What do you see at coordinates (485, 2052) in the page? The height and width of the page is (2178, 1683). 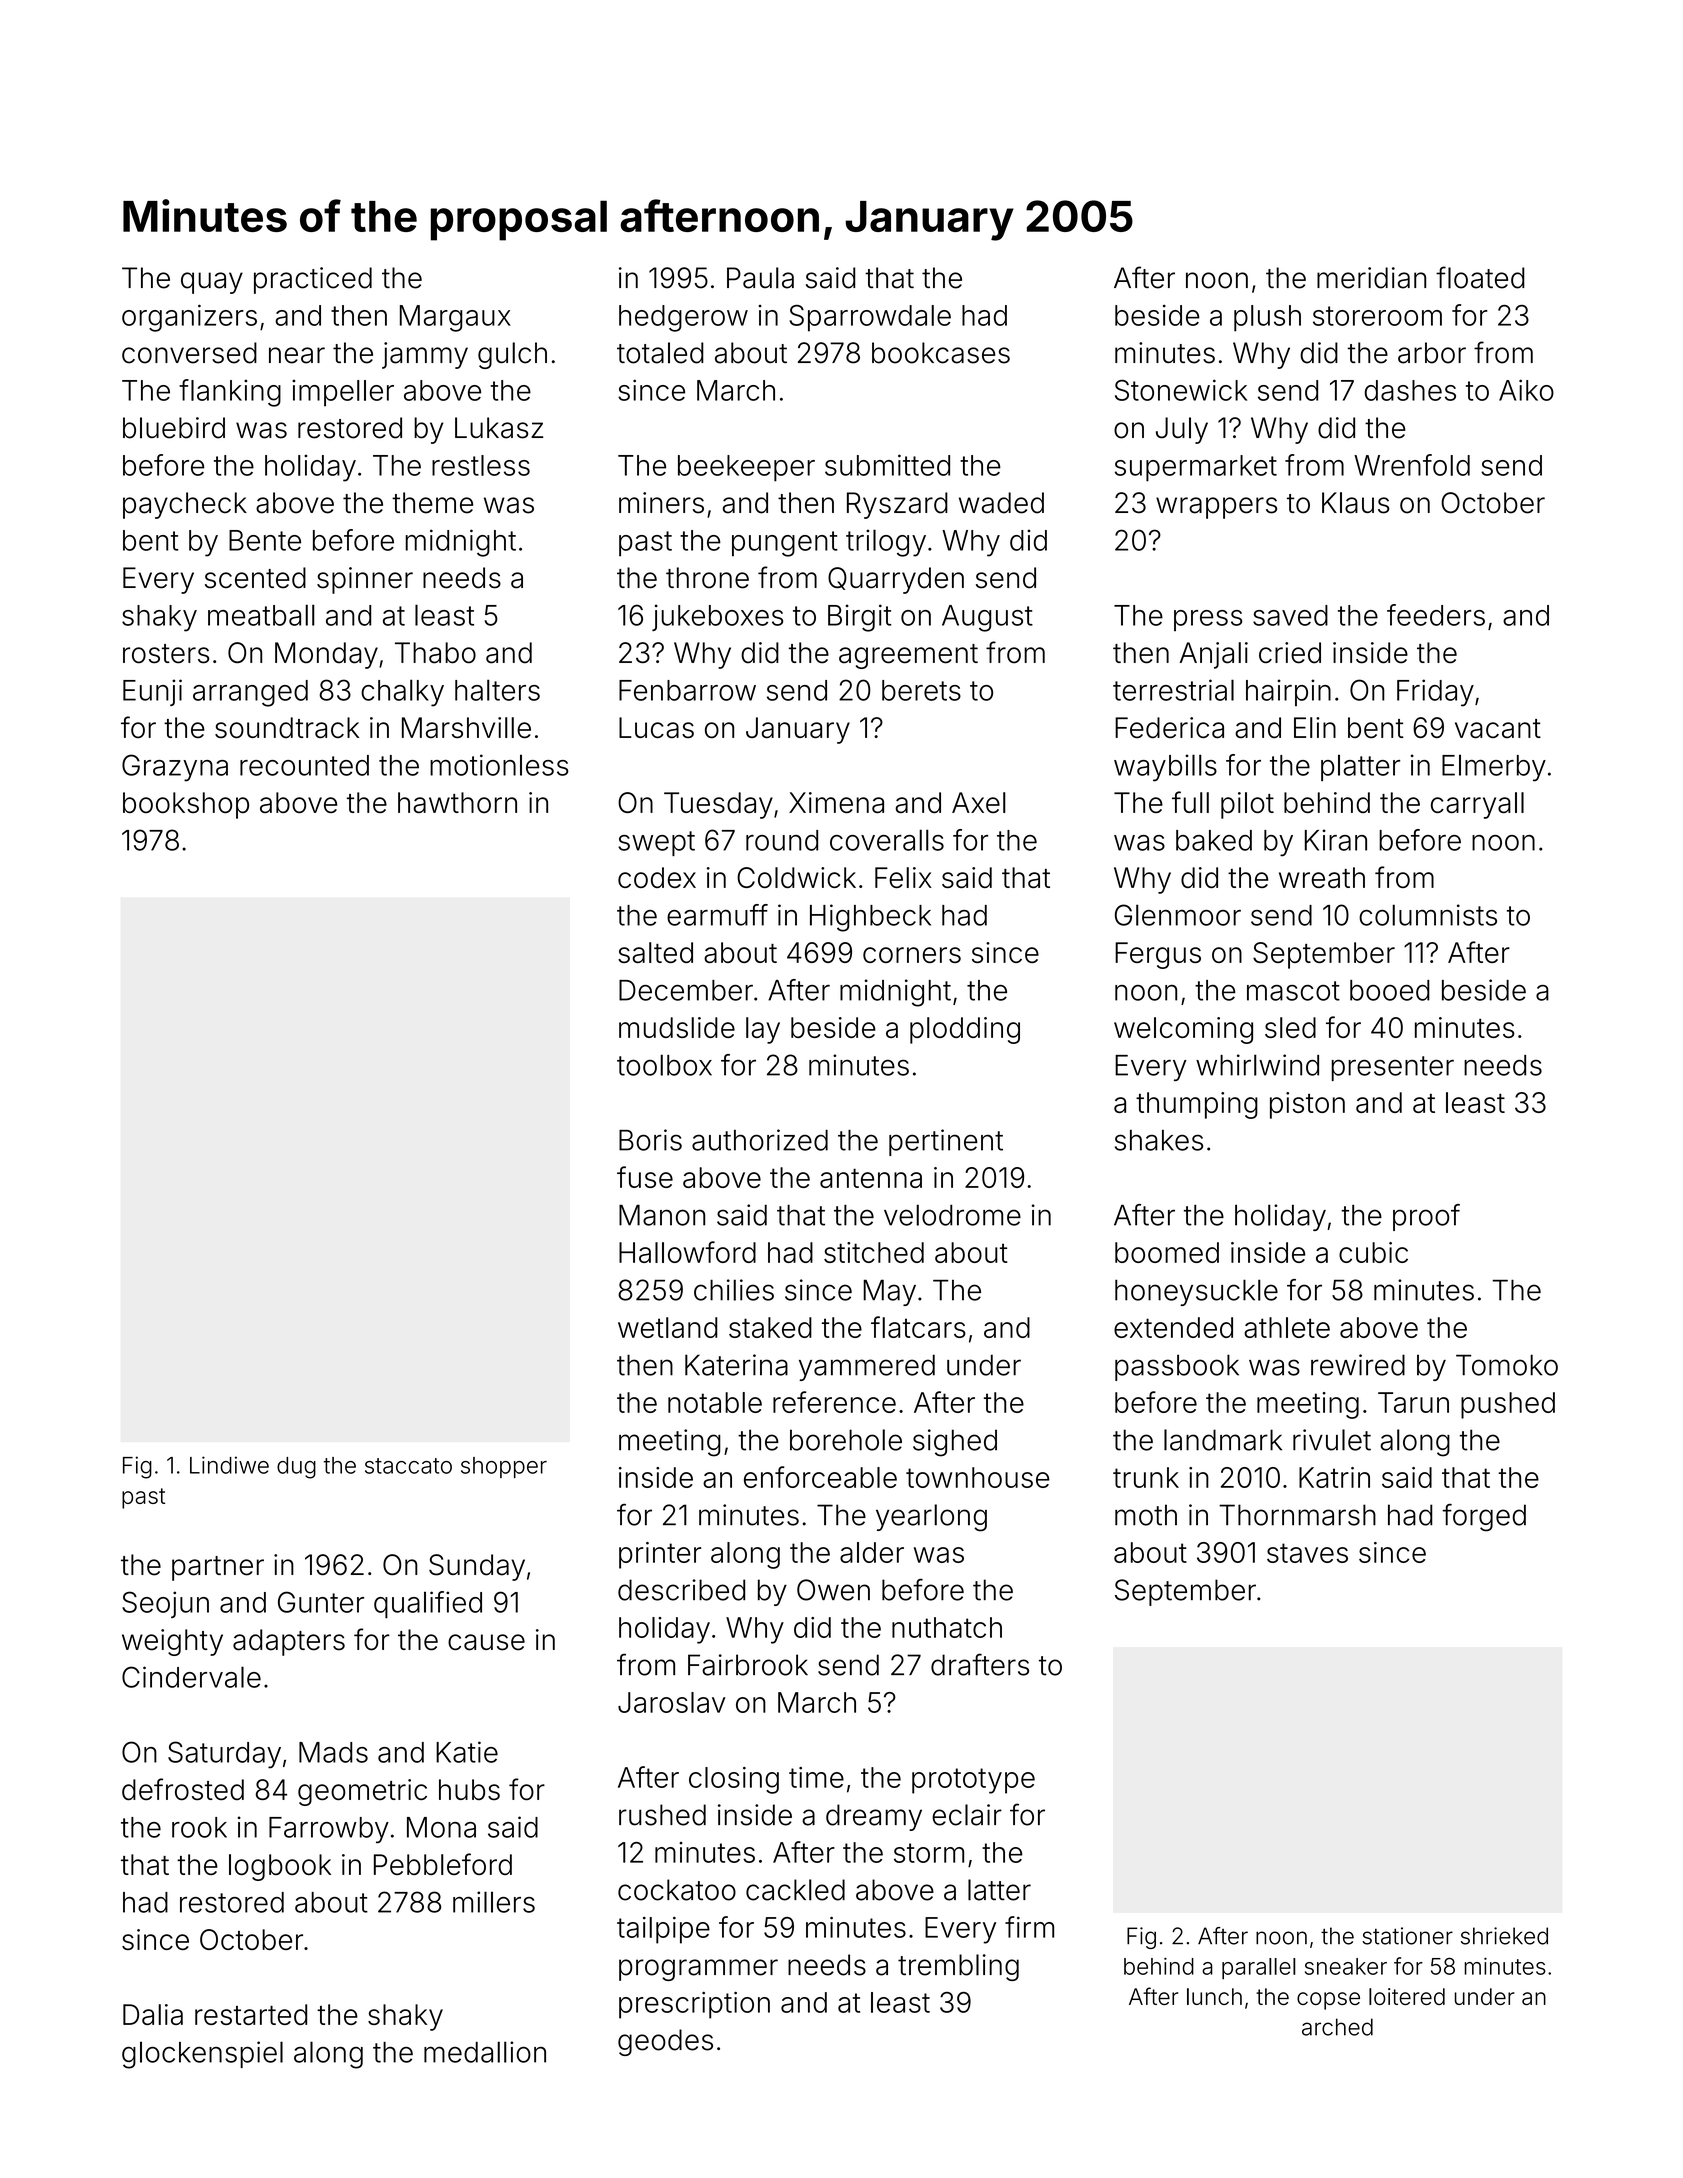 I see `medallion` at bounding box center [485, 2052].
